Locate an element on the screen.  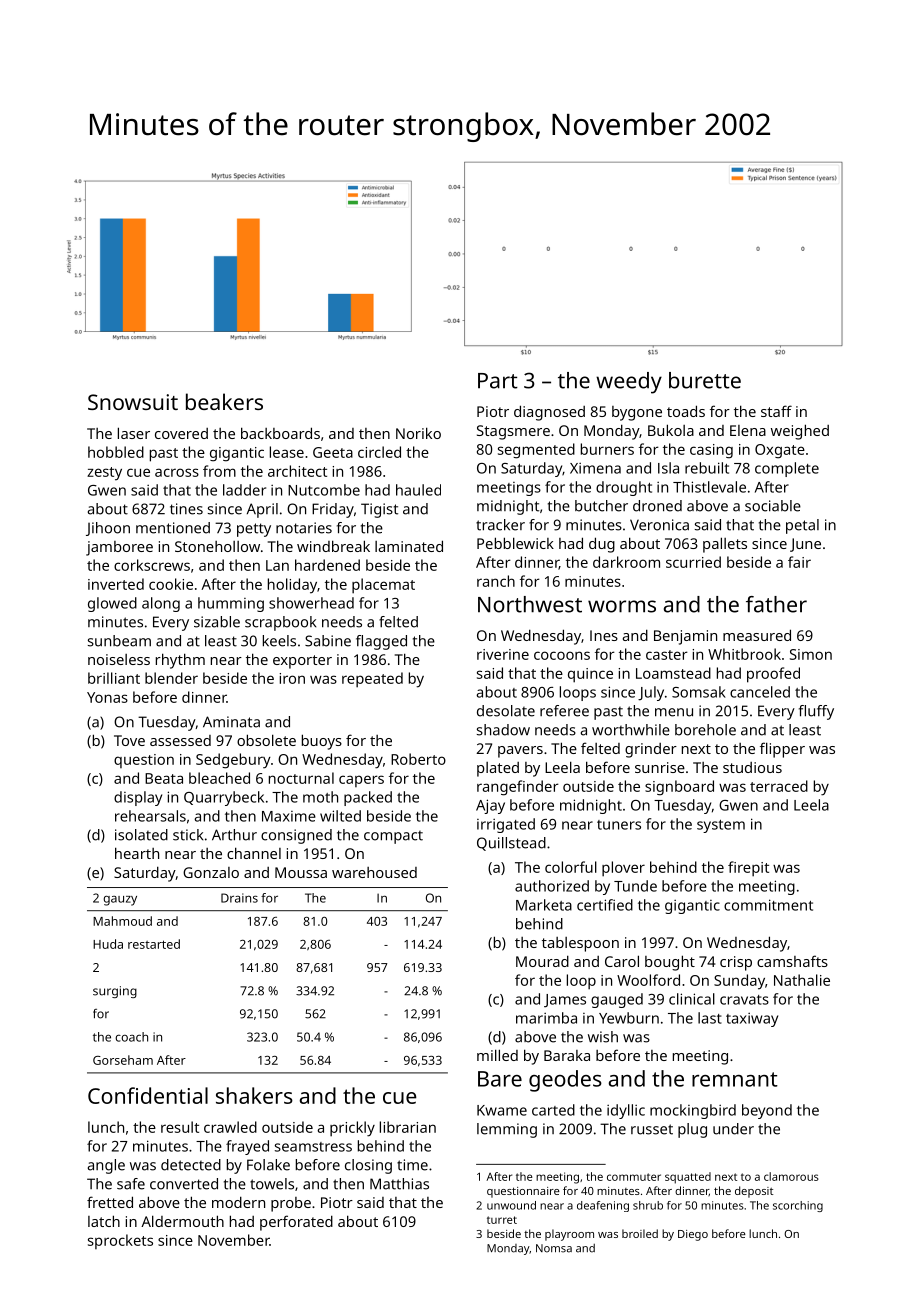
Thistlevale is located at coordinates (709, 487).
